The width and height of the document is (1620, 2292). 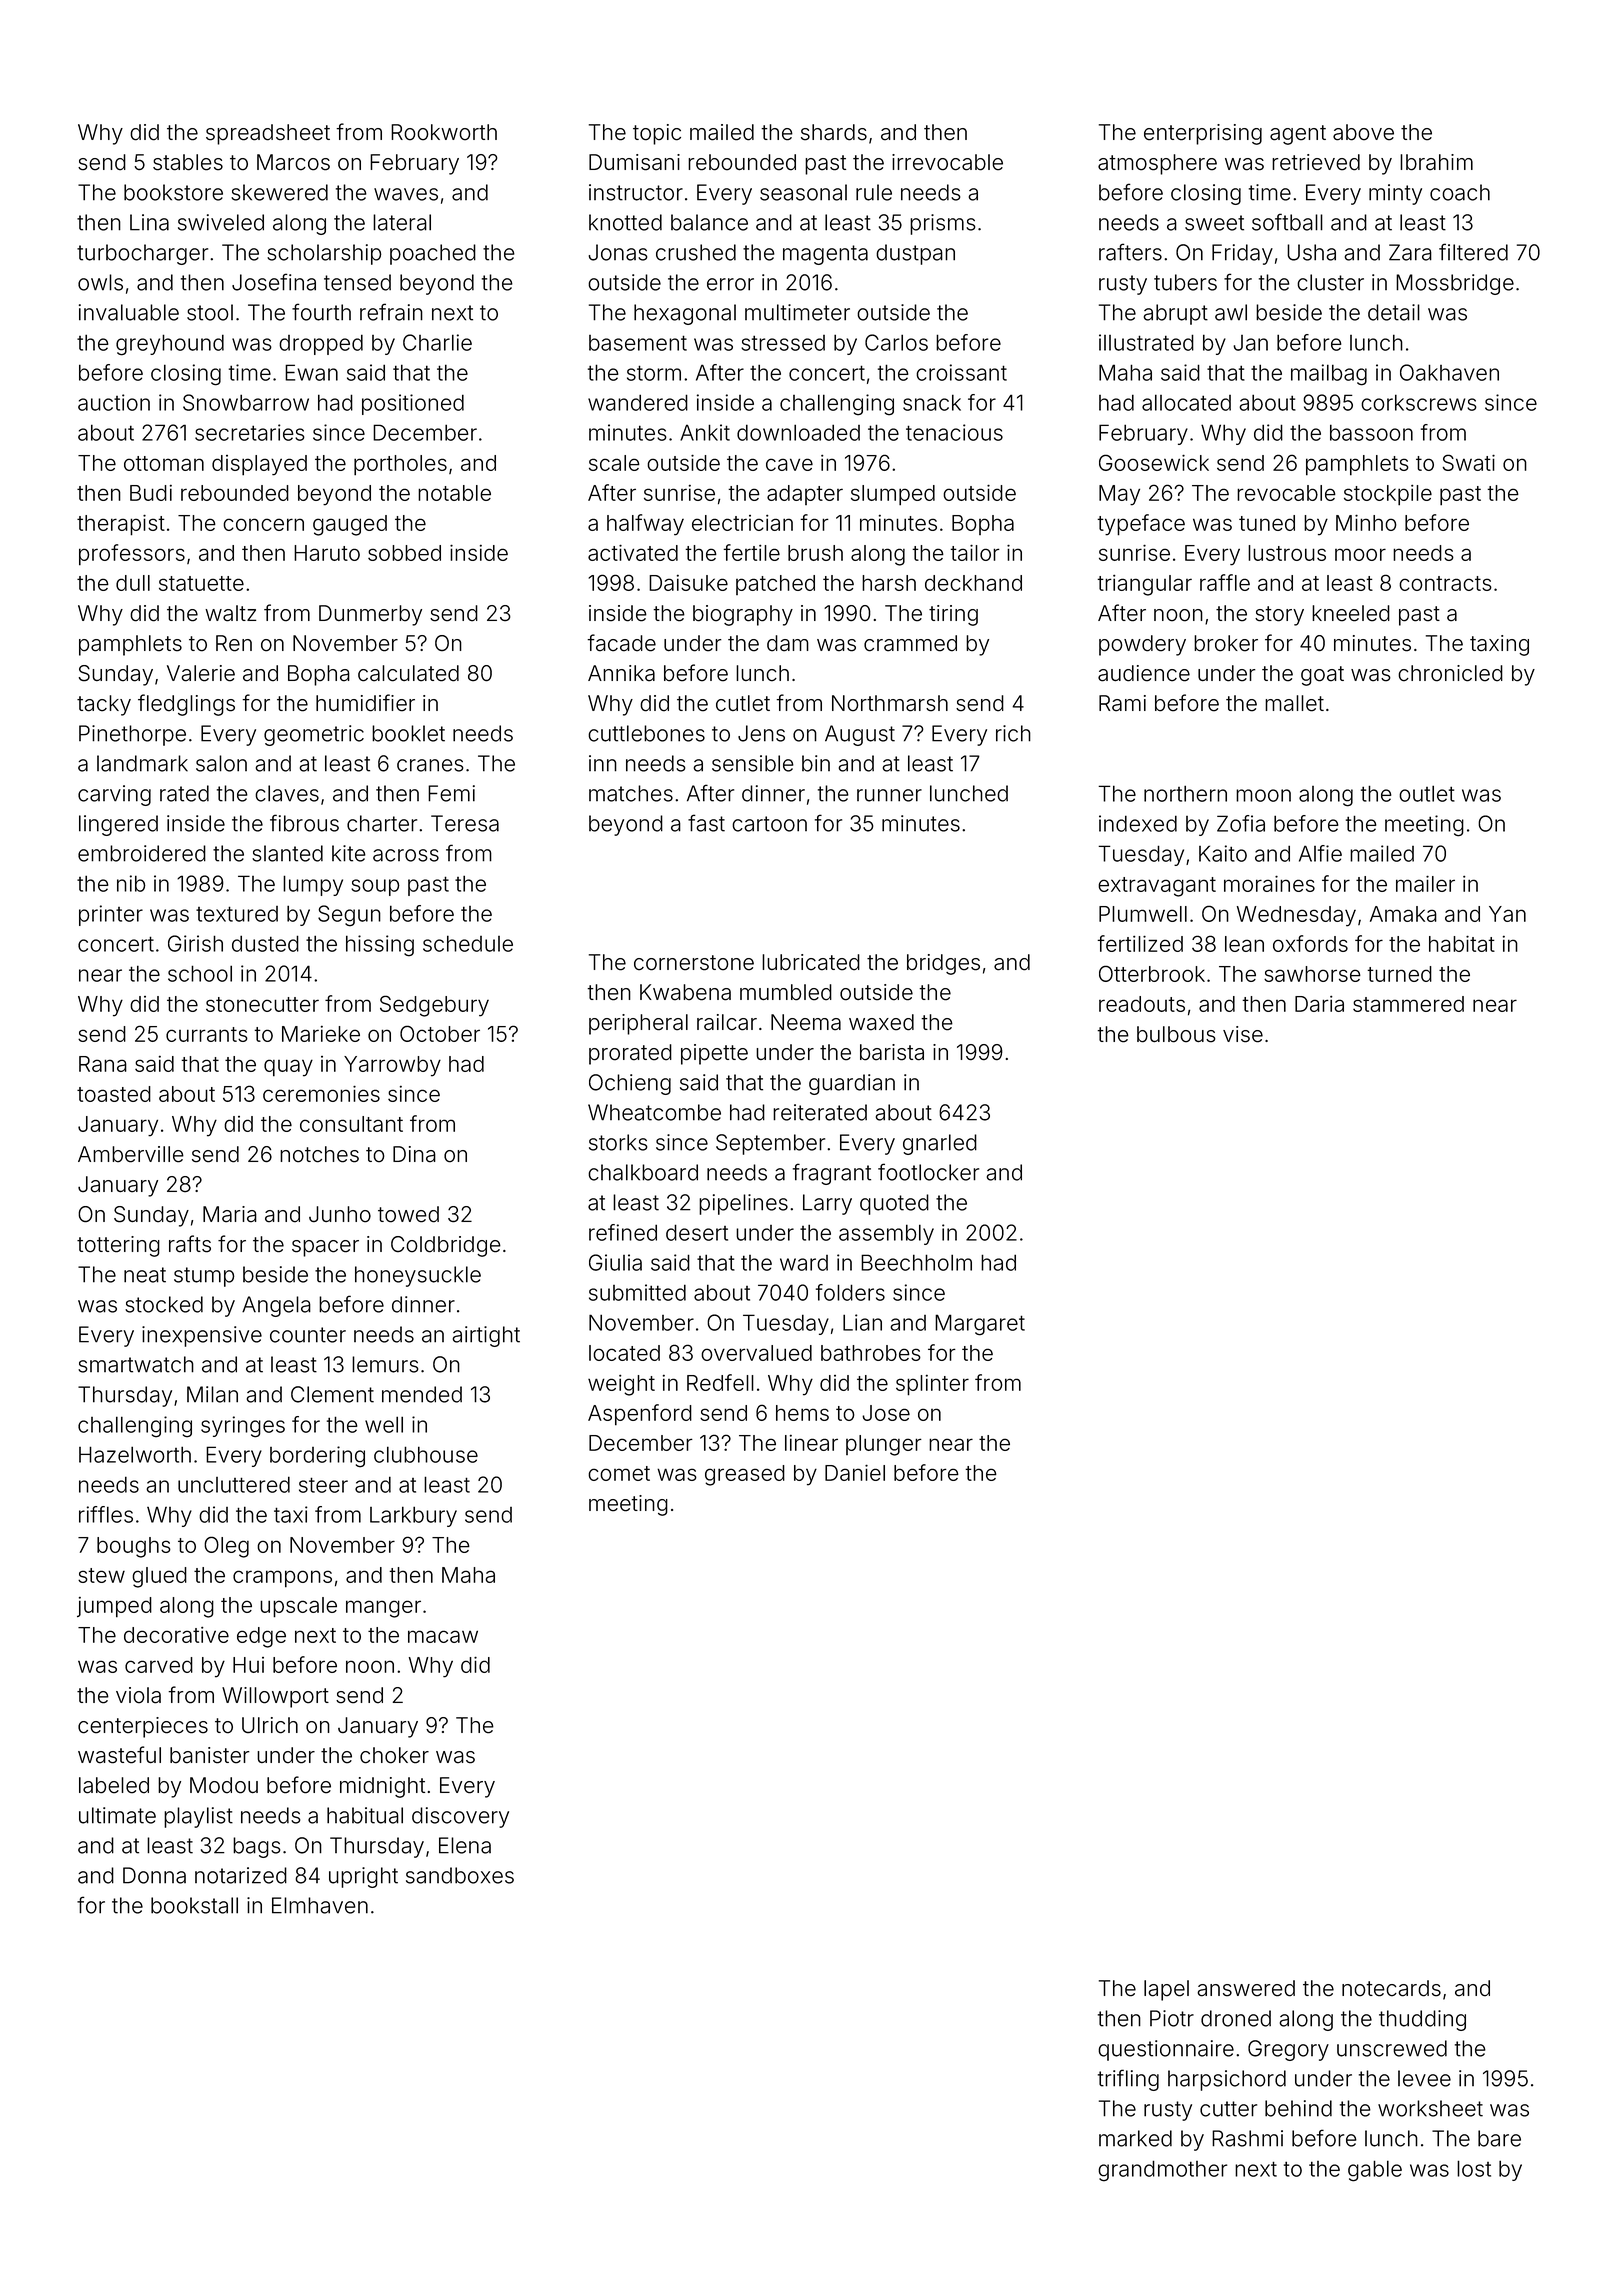 I want to click on grandmother, so click(x=1162, y=2171).
